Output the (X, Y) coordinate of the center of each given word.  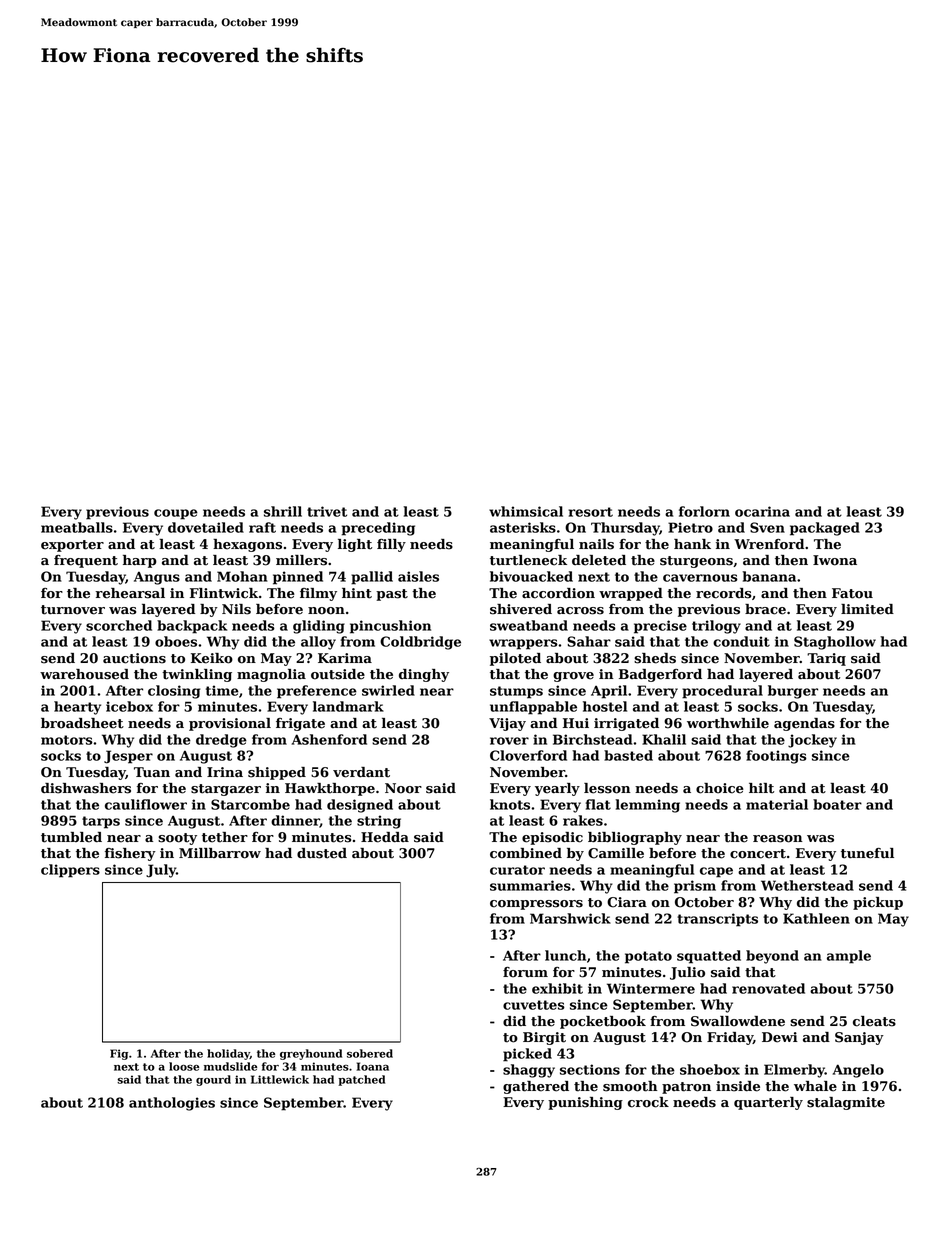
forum (525, 972)
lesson (607, 788)
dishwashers (86, 788)
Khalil (664, 739)
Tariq (826, 659)
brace (765, 609)
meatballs (77, 527)
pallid (372, 578)
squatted (709, 957)
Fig (119, 1054)
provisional (230, 724)
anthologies (172, 1104)
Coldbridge (420, 643)
